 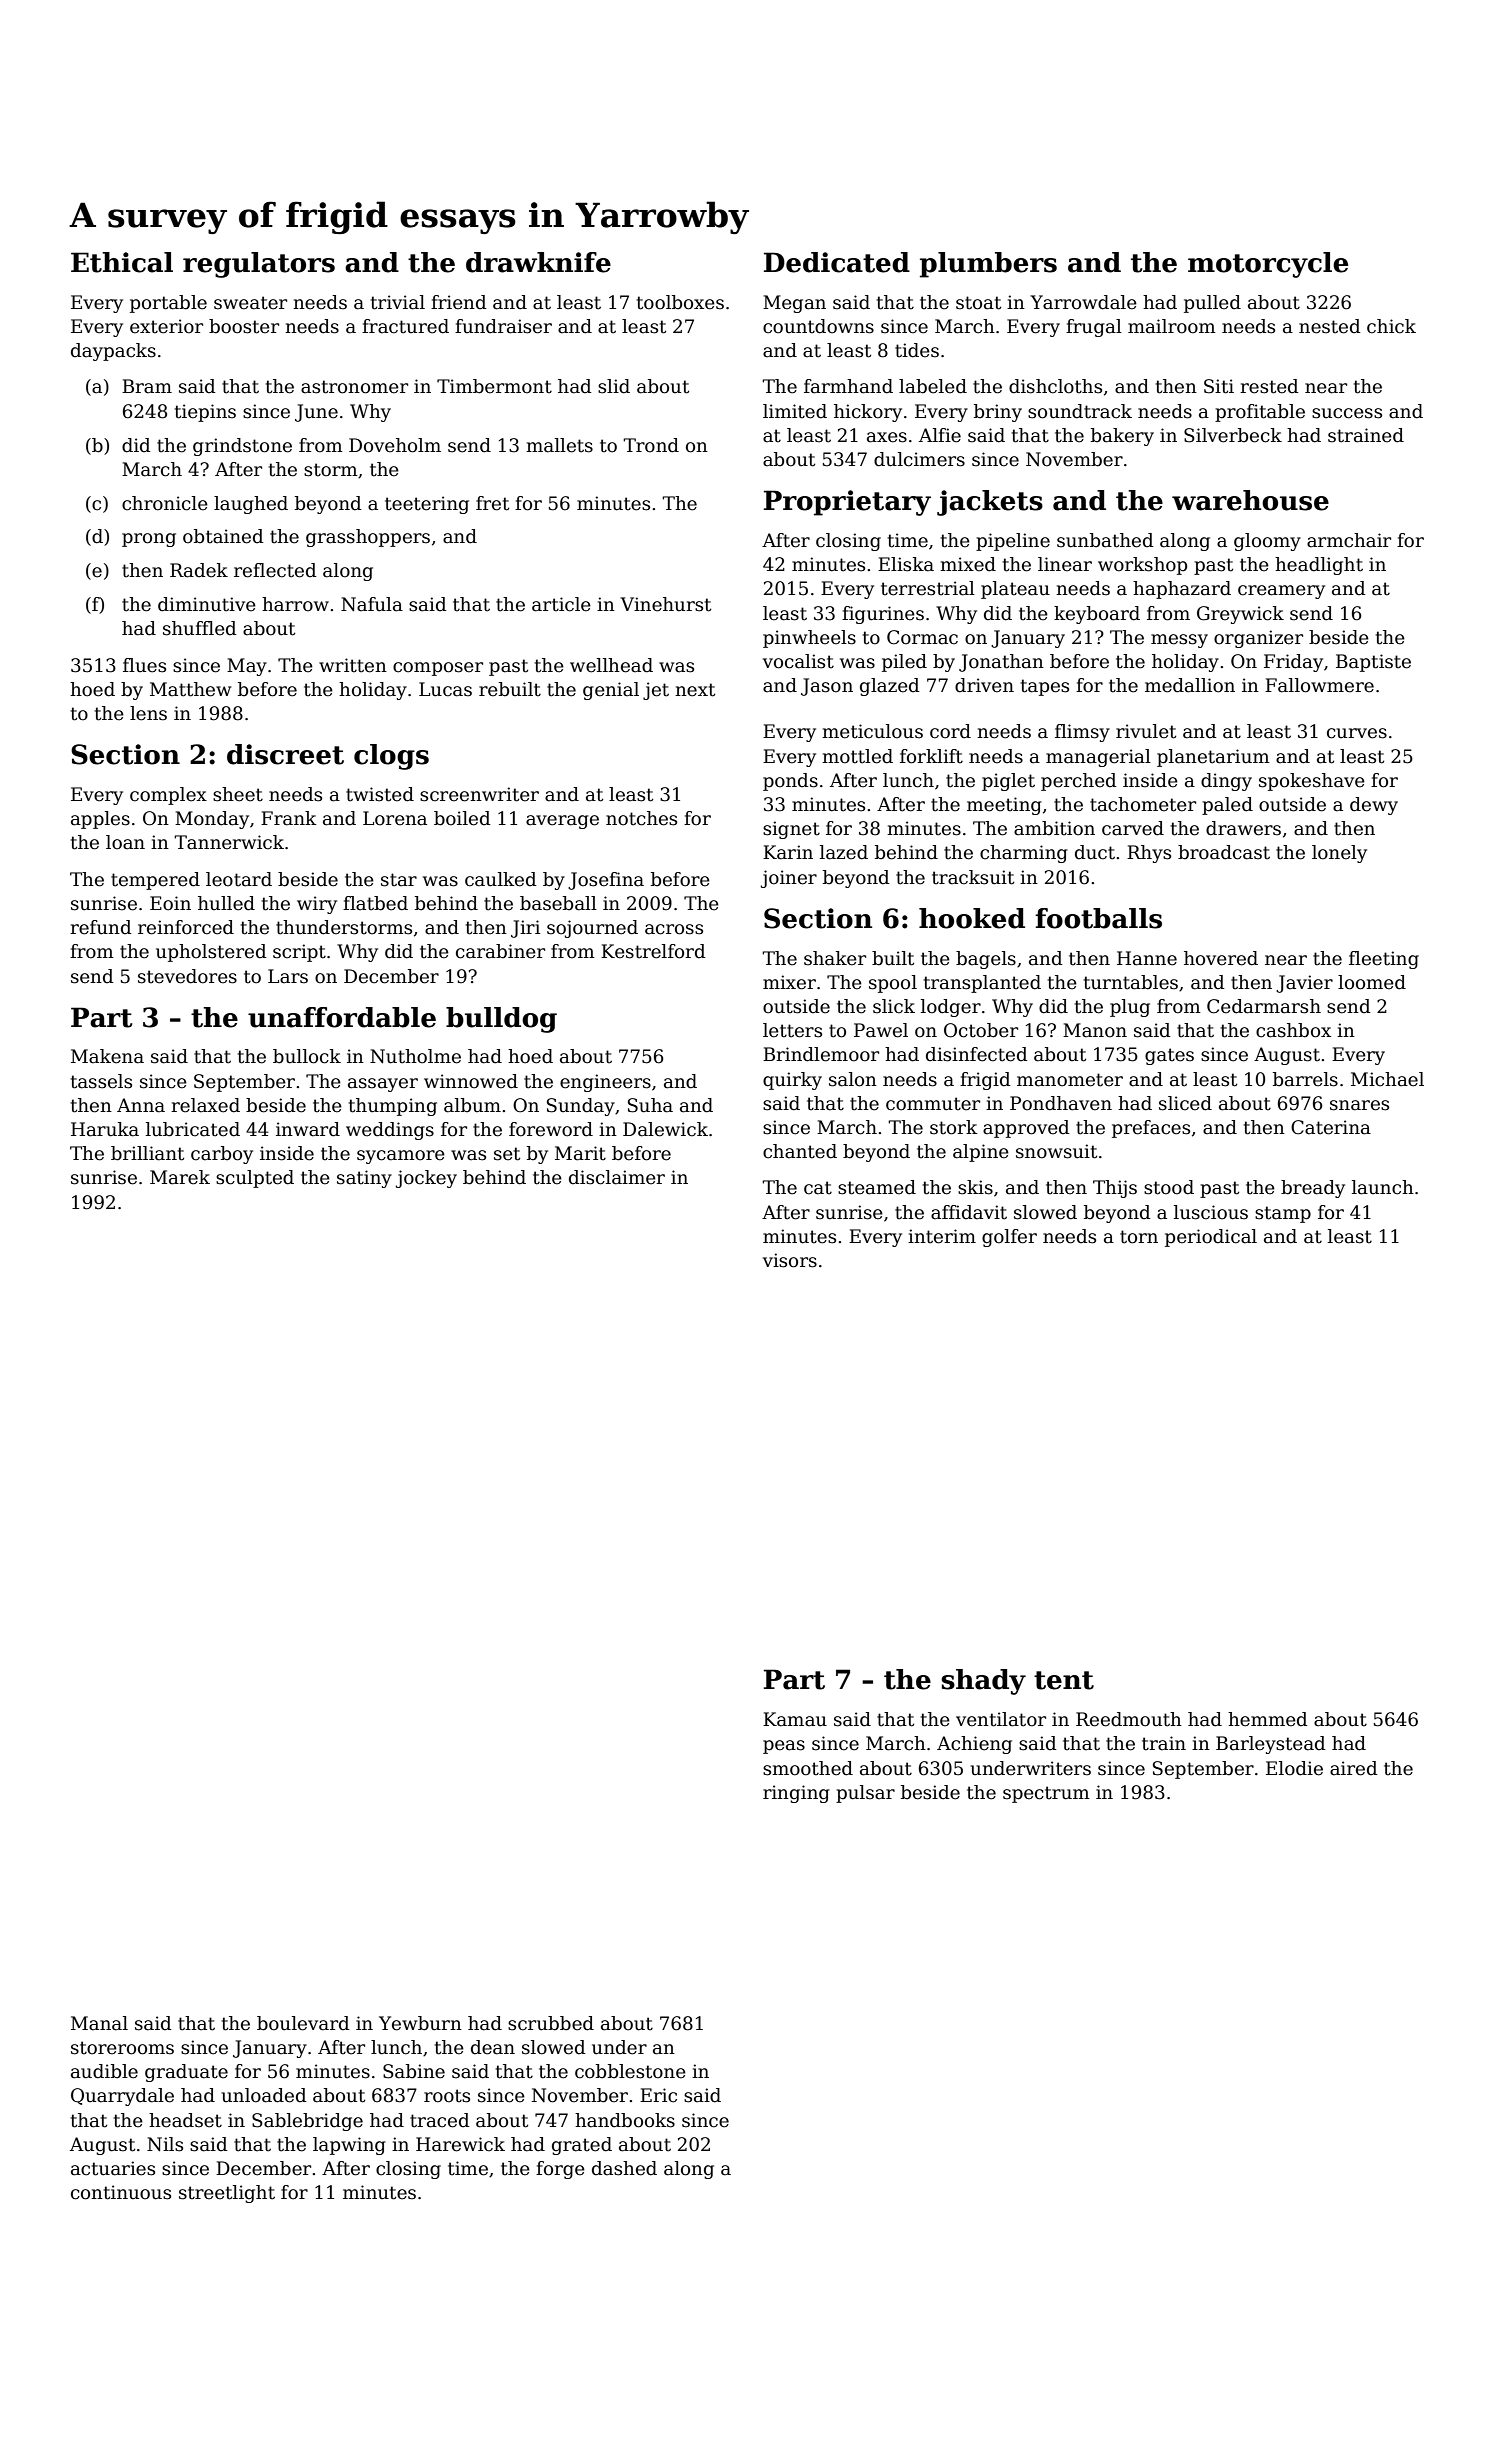 I want to click on Dedicated, so click(x=837, y=262).
